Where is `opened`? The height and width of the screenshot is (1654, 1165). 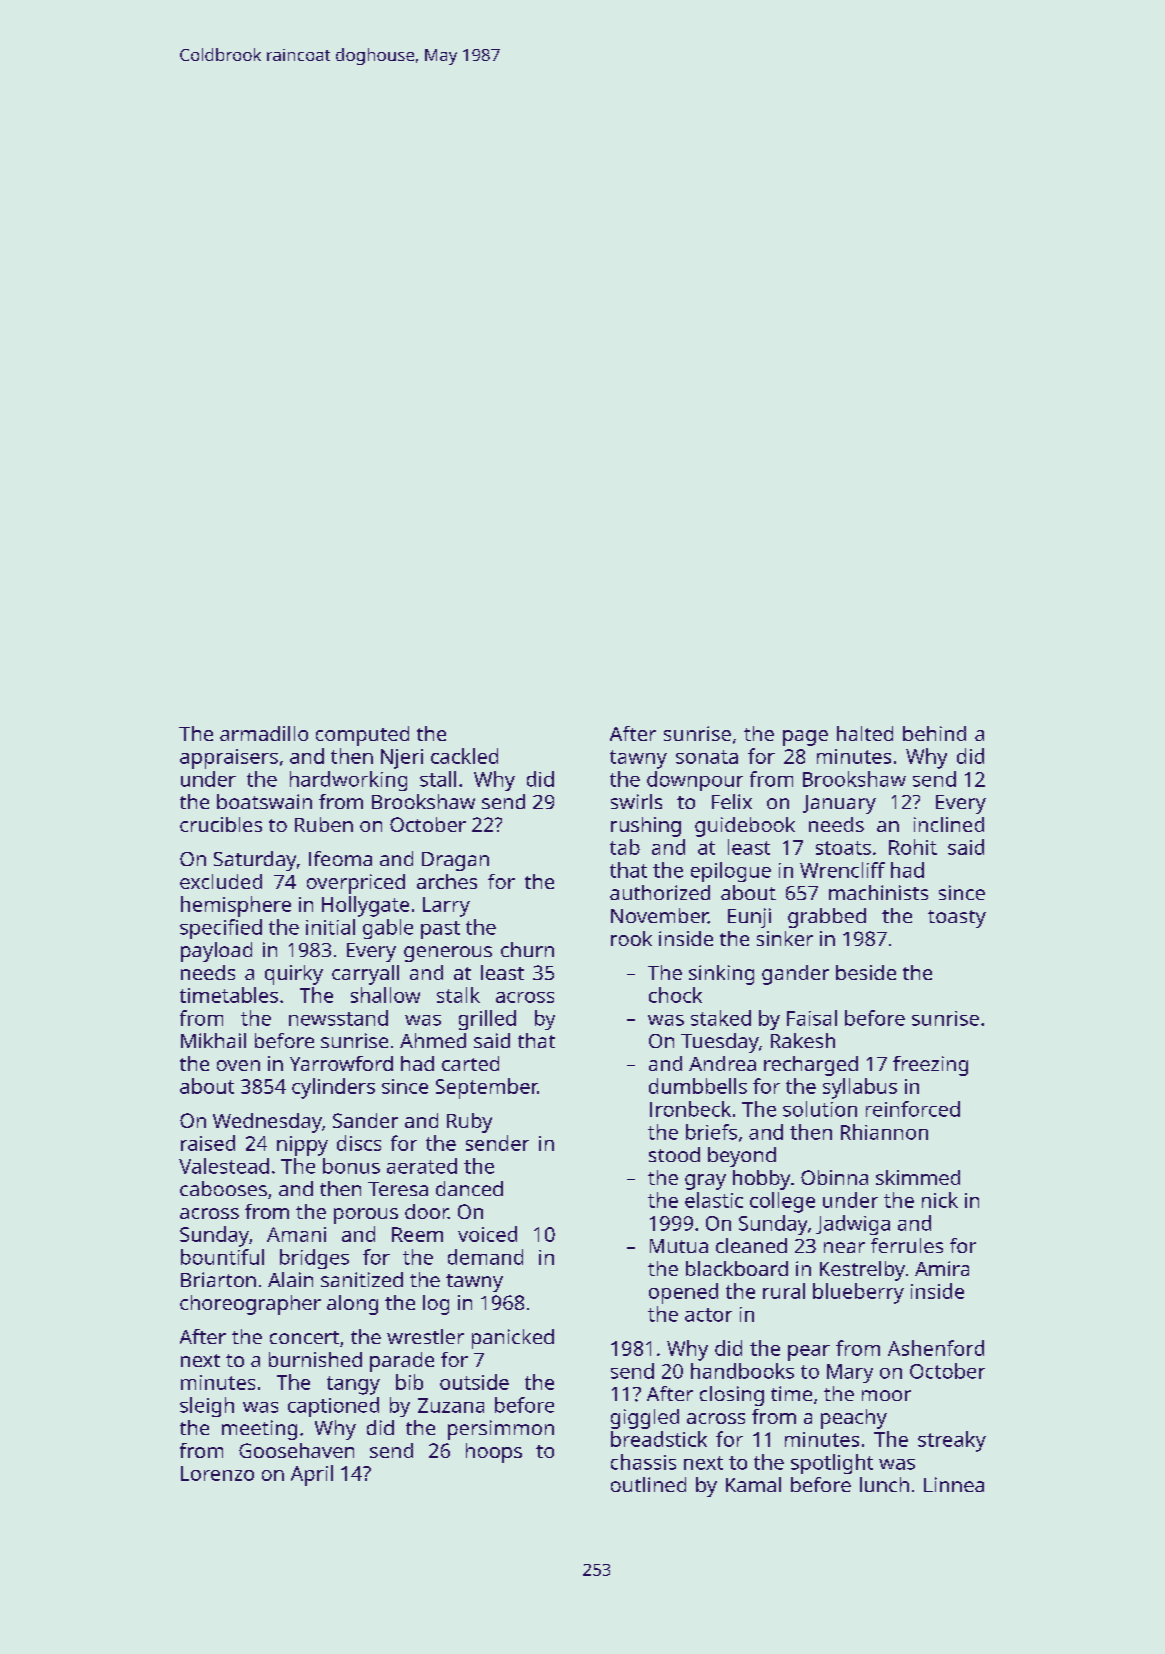 opened is located at coordinates (683, 1293).
